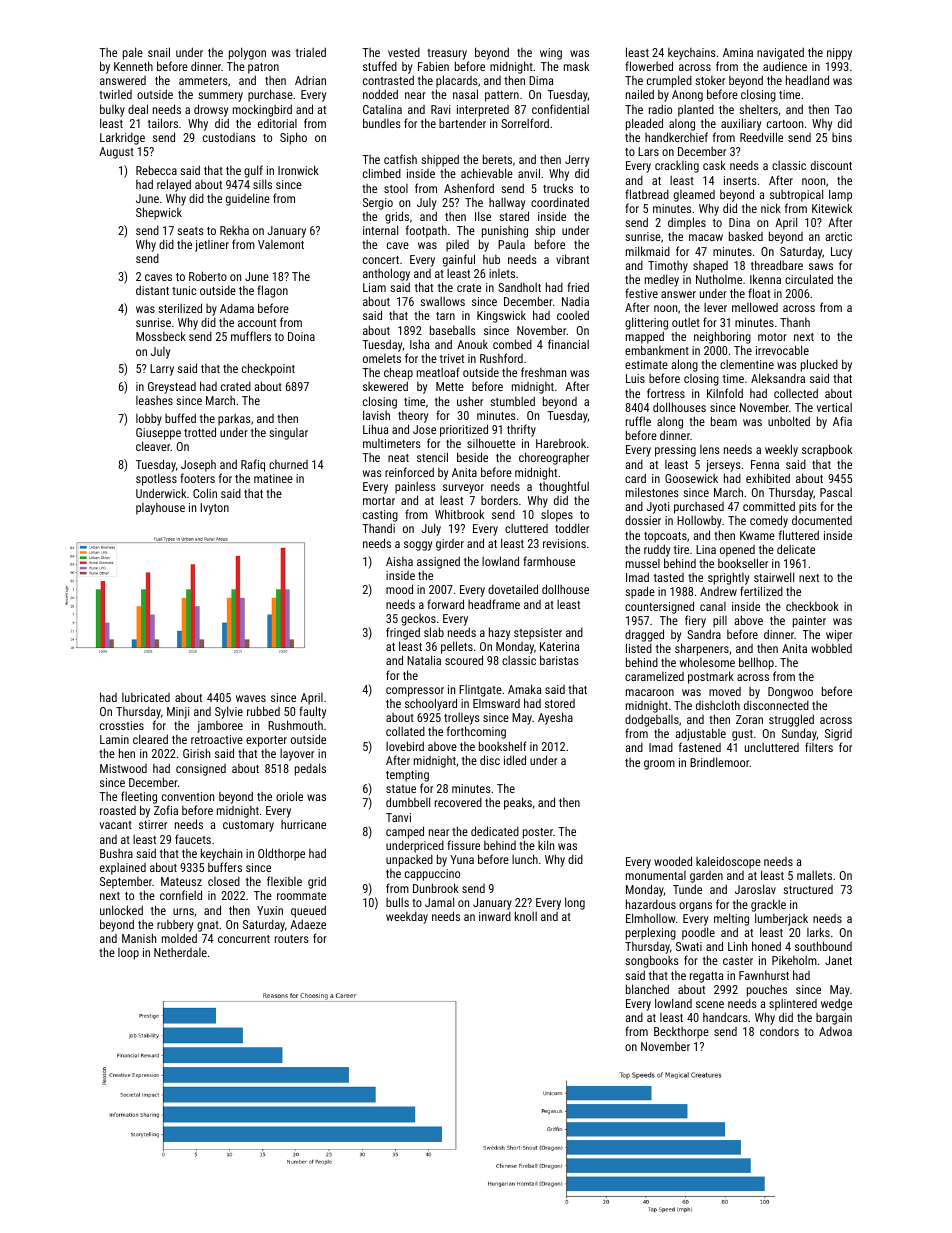 This image has width=952, height=1233. I want to click on arctic, so click(838, 236).
